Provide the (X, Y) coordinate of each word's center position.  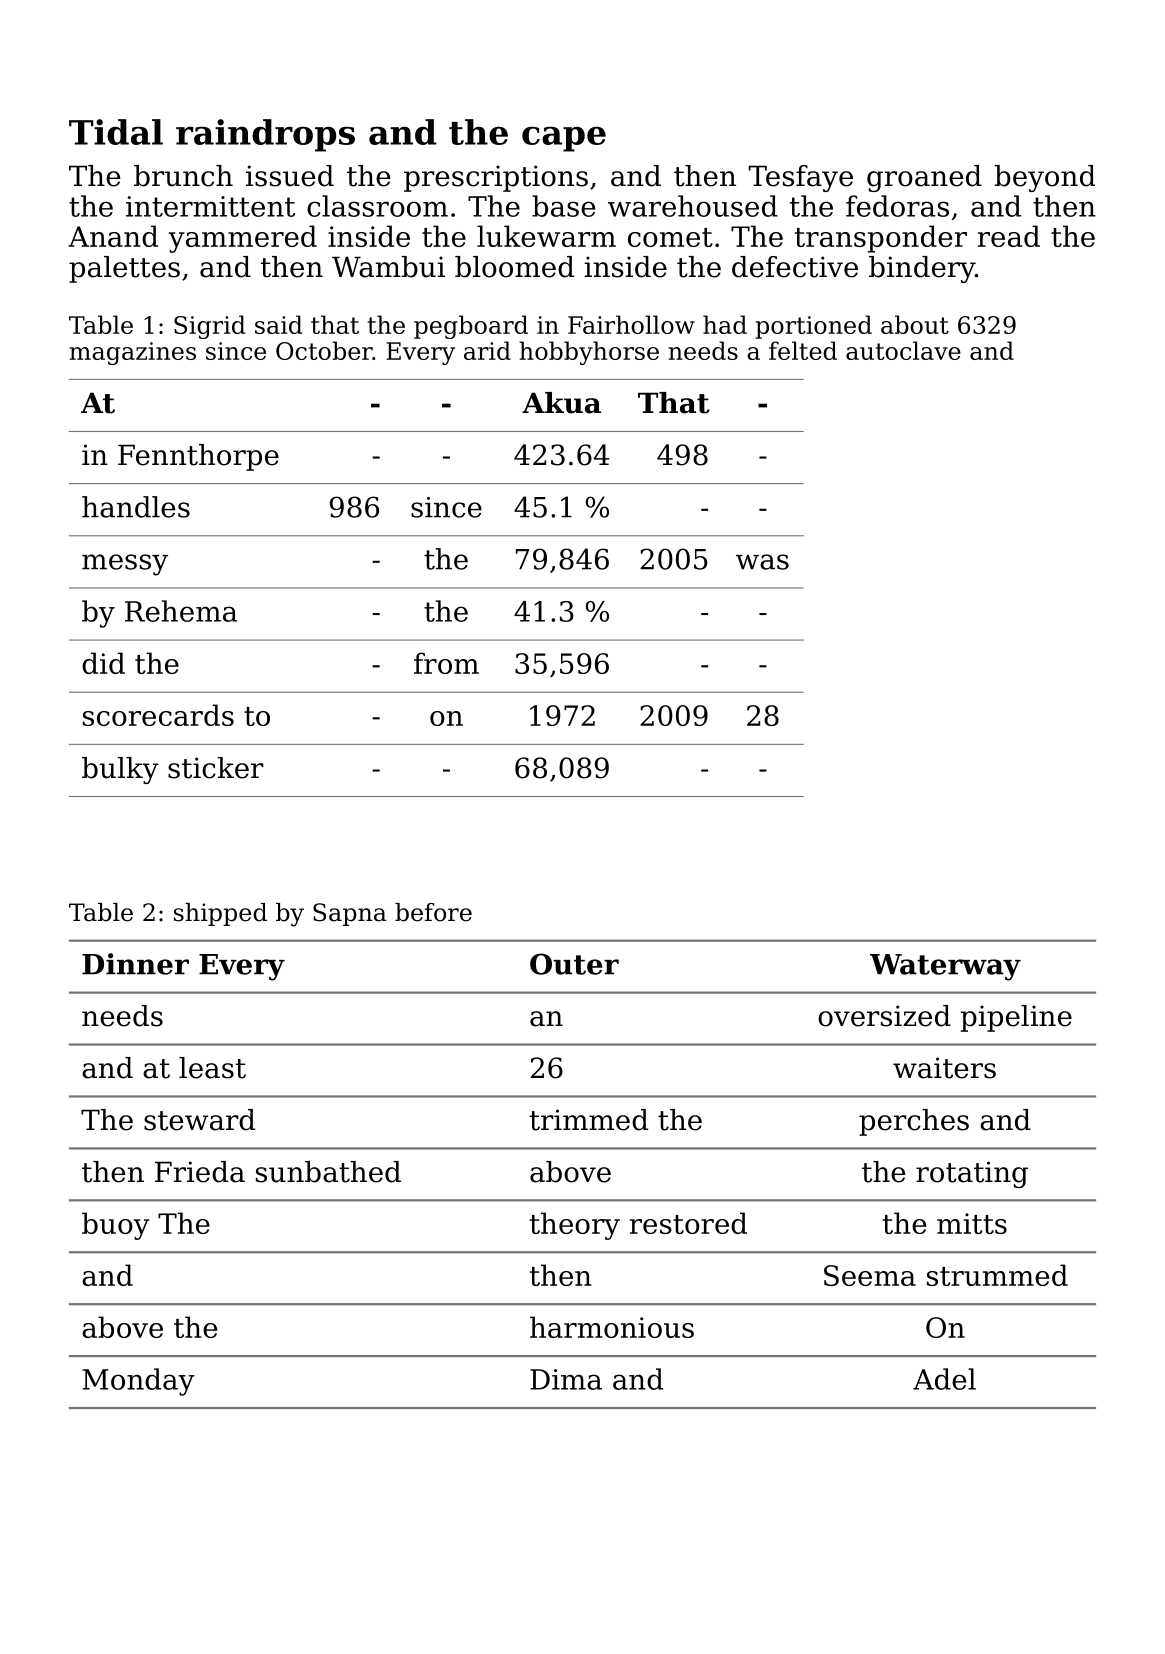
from (446, 663)
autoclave (903, 350)
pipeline (1016, 1018)
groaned (924, 178)
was (762, 562)
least (212, 1068)
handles (136, 507)
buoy (116, 1226)
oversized (884, 1016)
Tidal (116, 132)
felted (803, 350)
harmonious (612, 1327)
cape (564, 139)
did (103, 663)
